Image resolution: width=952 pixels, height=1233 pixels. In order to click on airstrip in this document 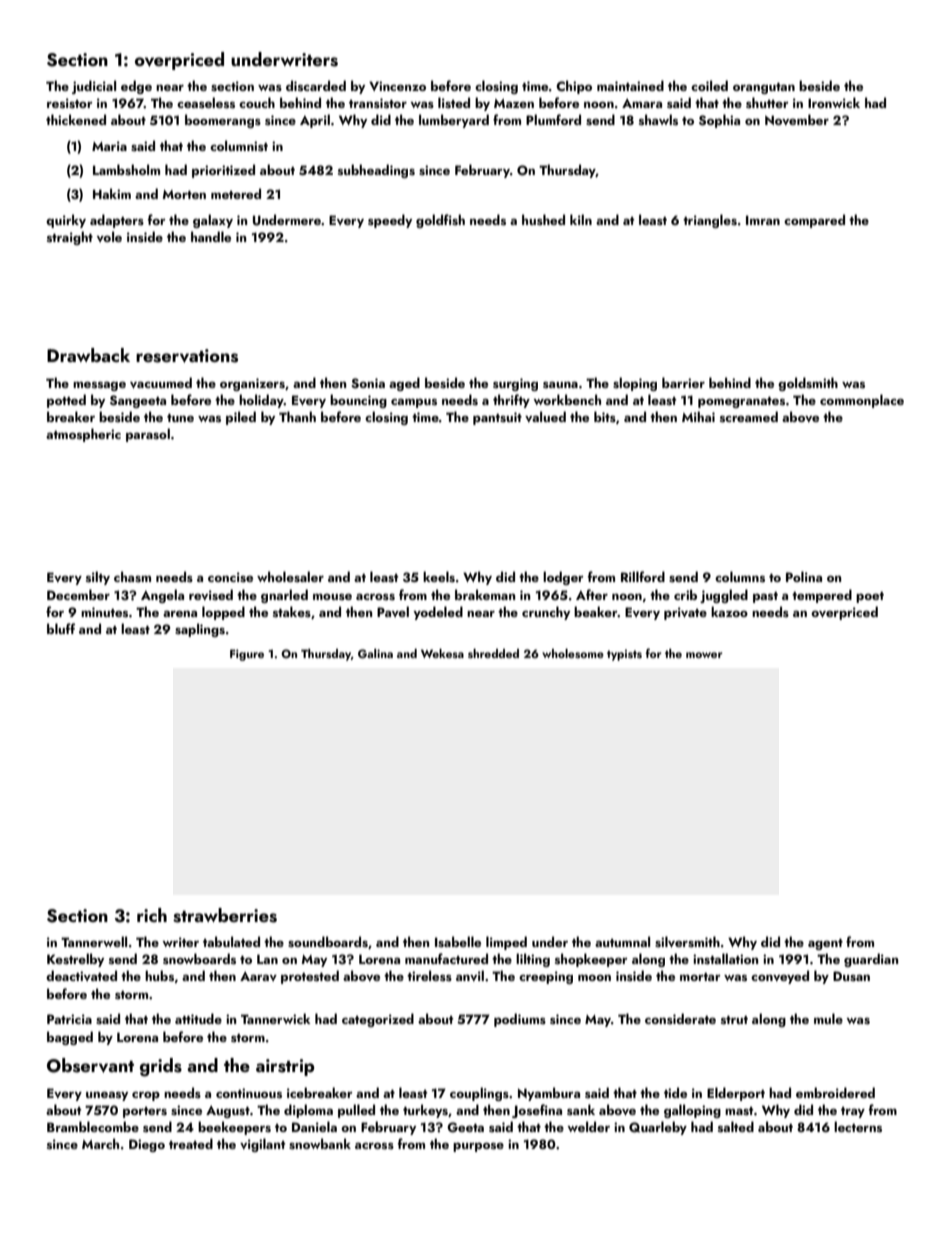, I will do `click(285, 1067)`.
